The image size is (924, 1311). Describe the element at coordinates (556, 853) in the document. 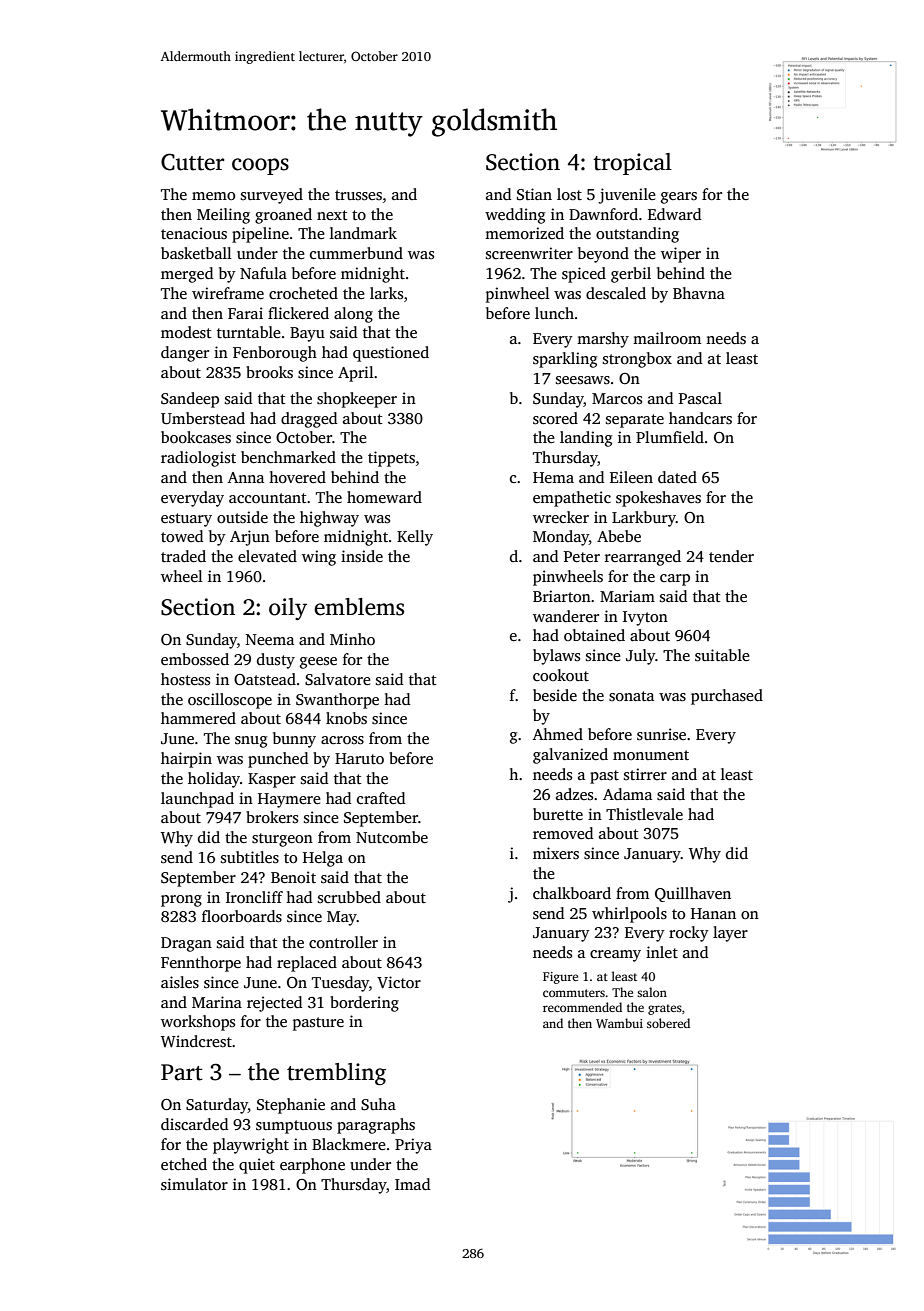

I see `mixers` at that location.
